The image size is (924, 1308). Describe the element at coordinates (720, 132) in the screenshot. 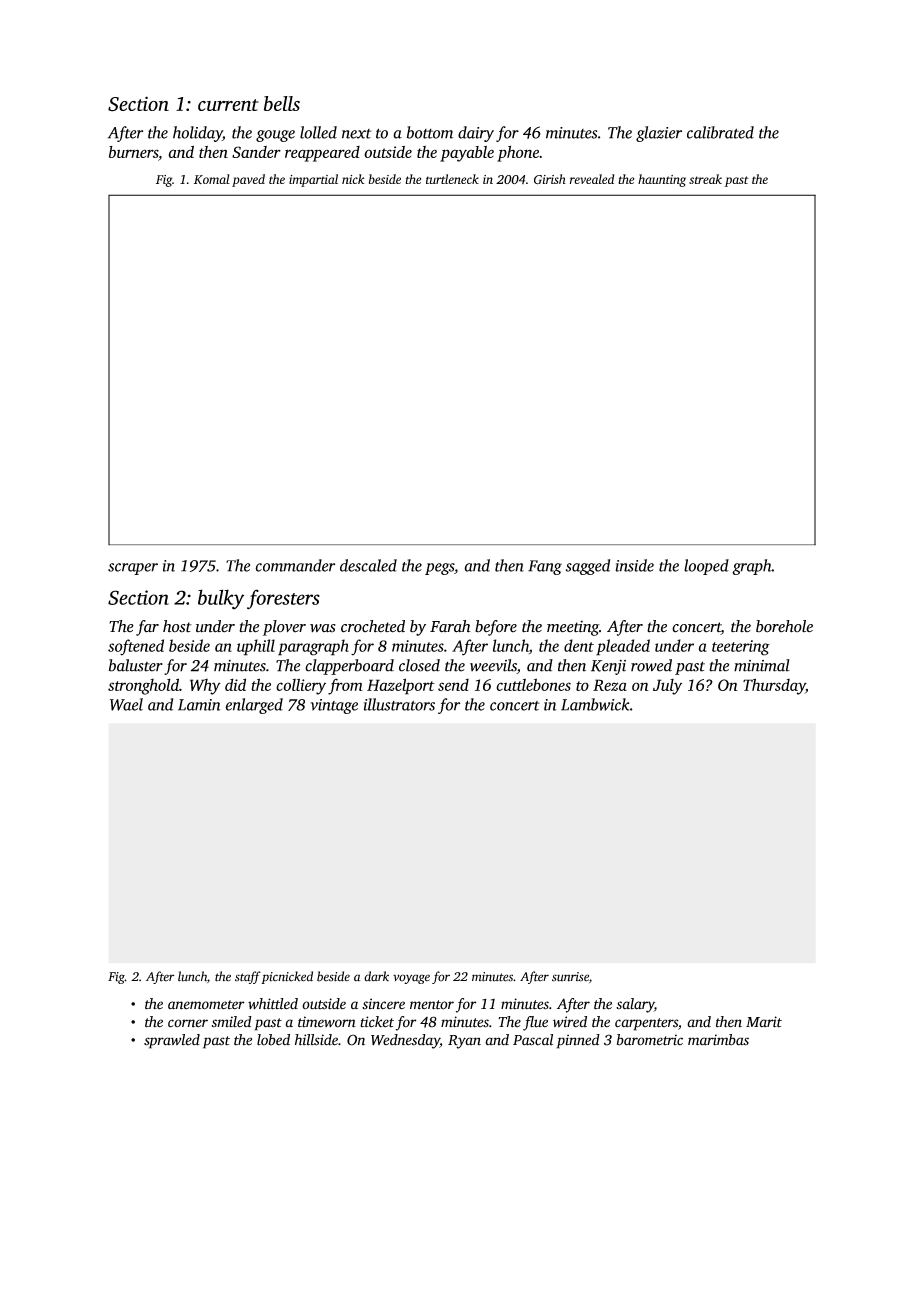

I see `calibrated` at that location.
